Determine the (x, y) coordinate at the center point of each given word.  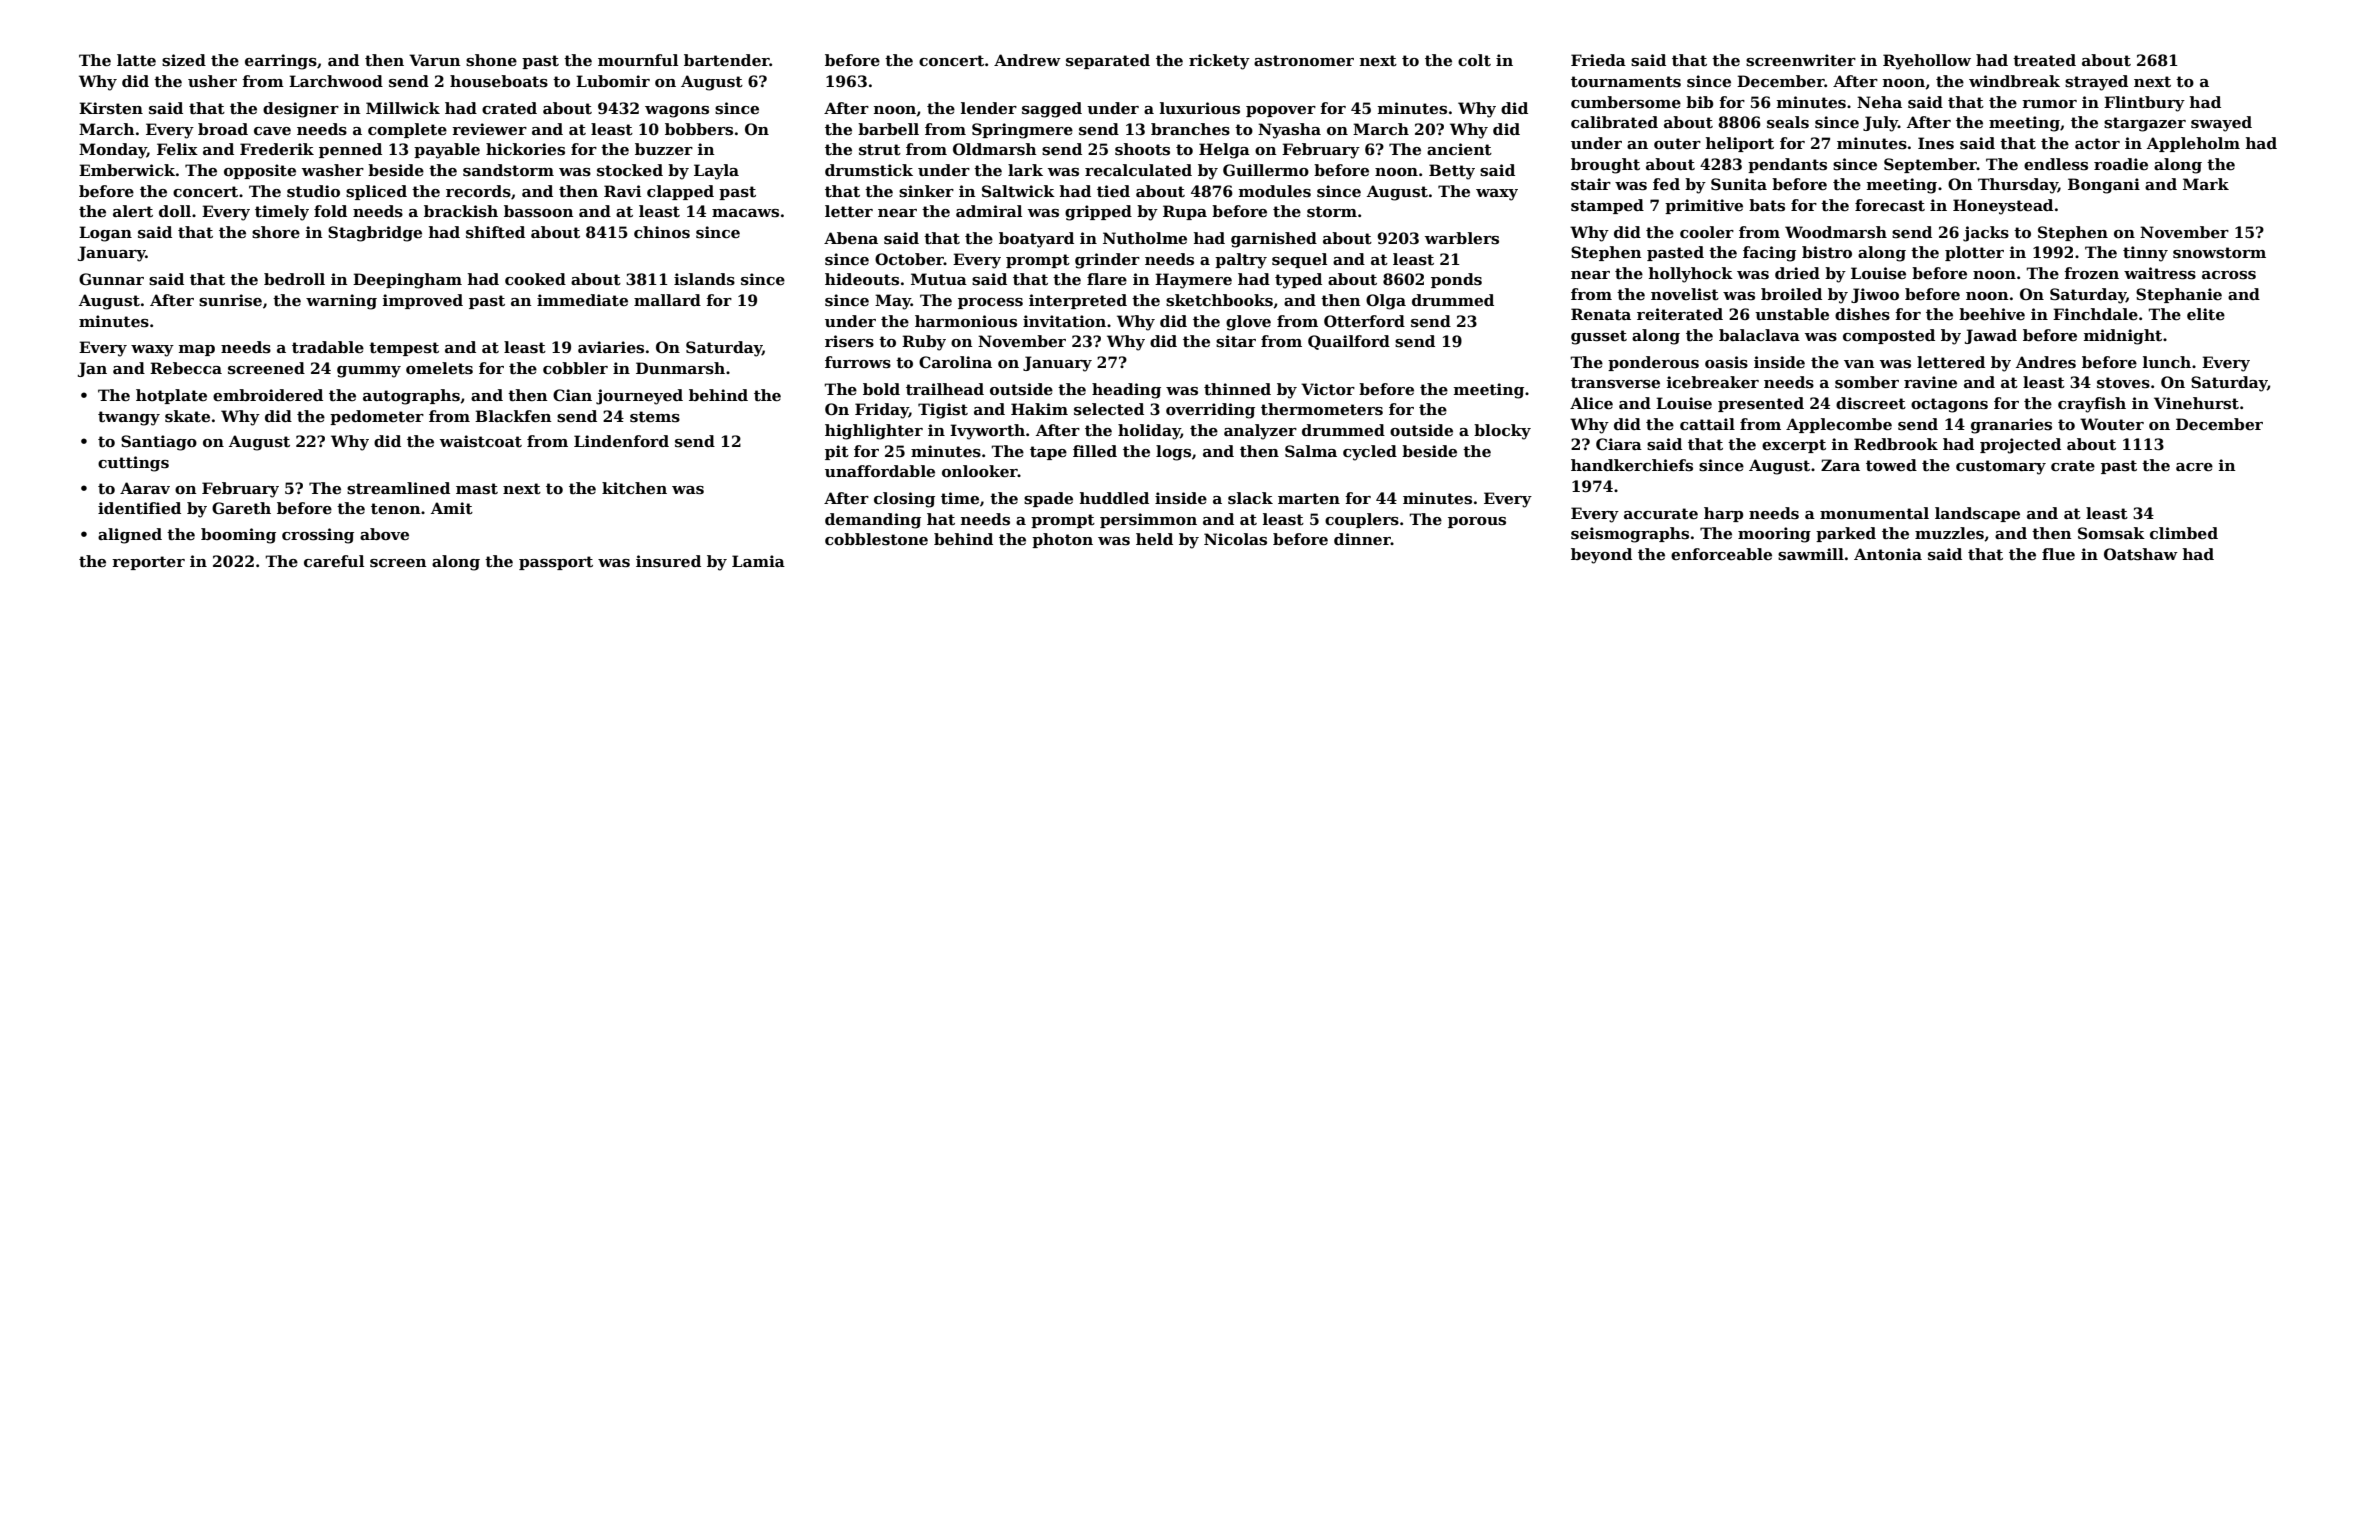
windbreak (2014, 81)
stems (655, 417)
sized (184, 60)
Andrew (1027, 60)
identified (139, 508)
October (909, 259)
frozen (2091, 273)
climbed (2184, 533)
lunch (2167, 362)
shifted (495, 232)
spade (1048, 499)
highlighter (874, 432)
